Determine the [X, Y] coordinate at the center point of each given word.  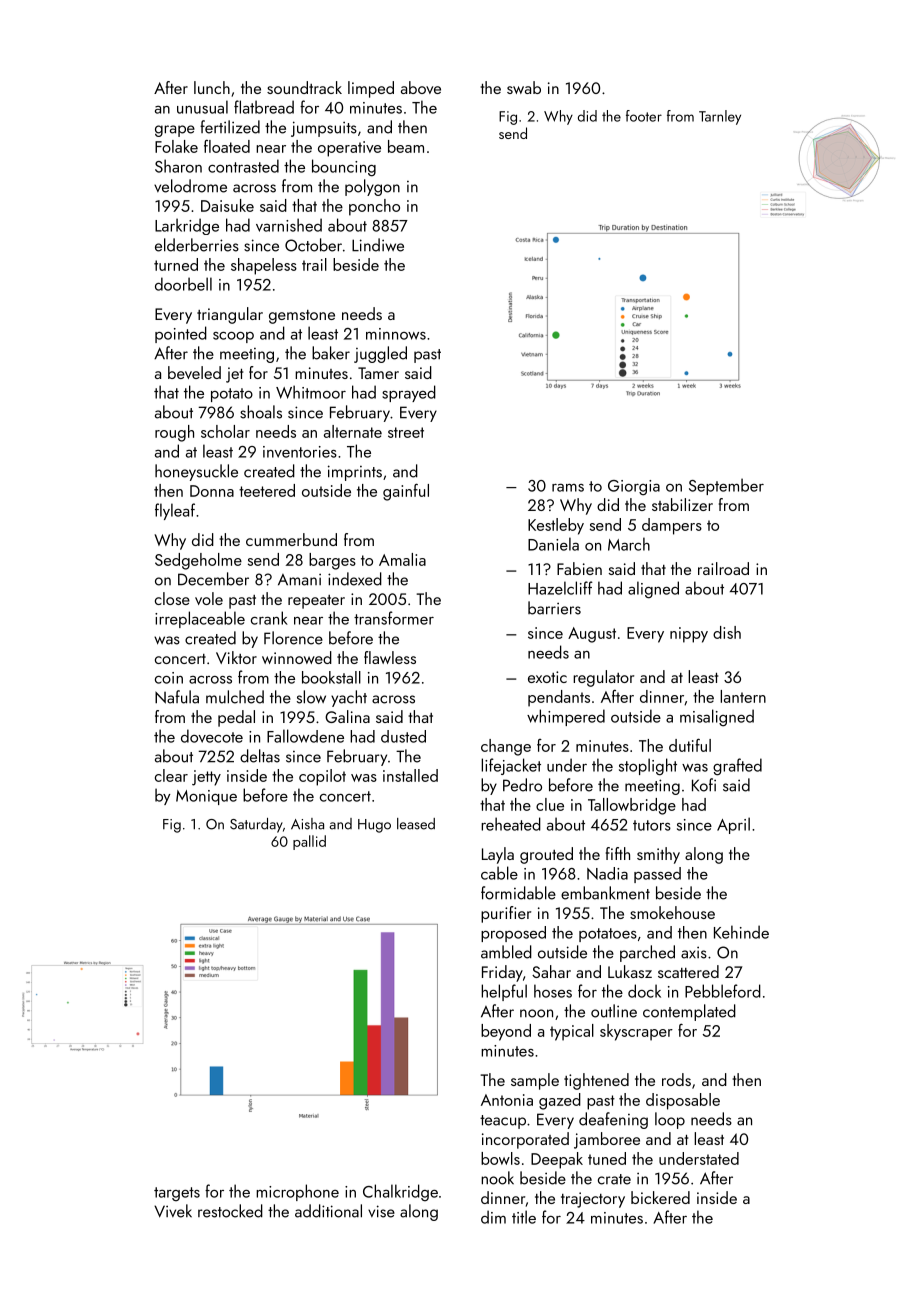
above [421, 87]
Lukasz [630, 971]
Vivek [173, 1211]
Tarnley [720, 117]
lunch [212, 87]
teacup [503, 1122]
